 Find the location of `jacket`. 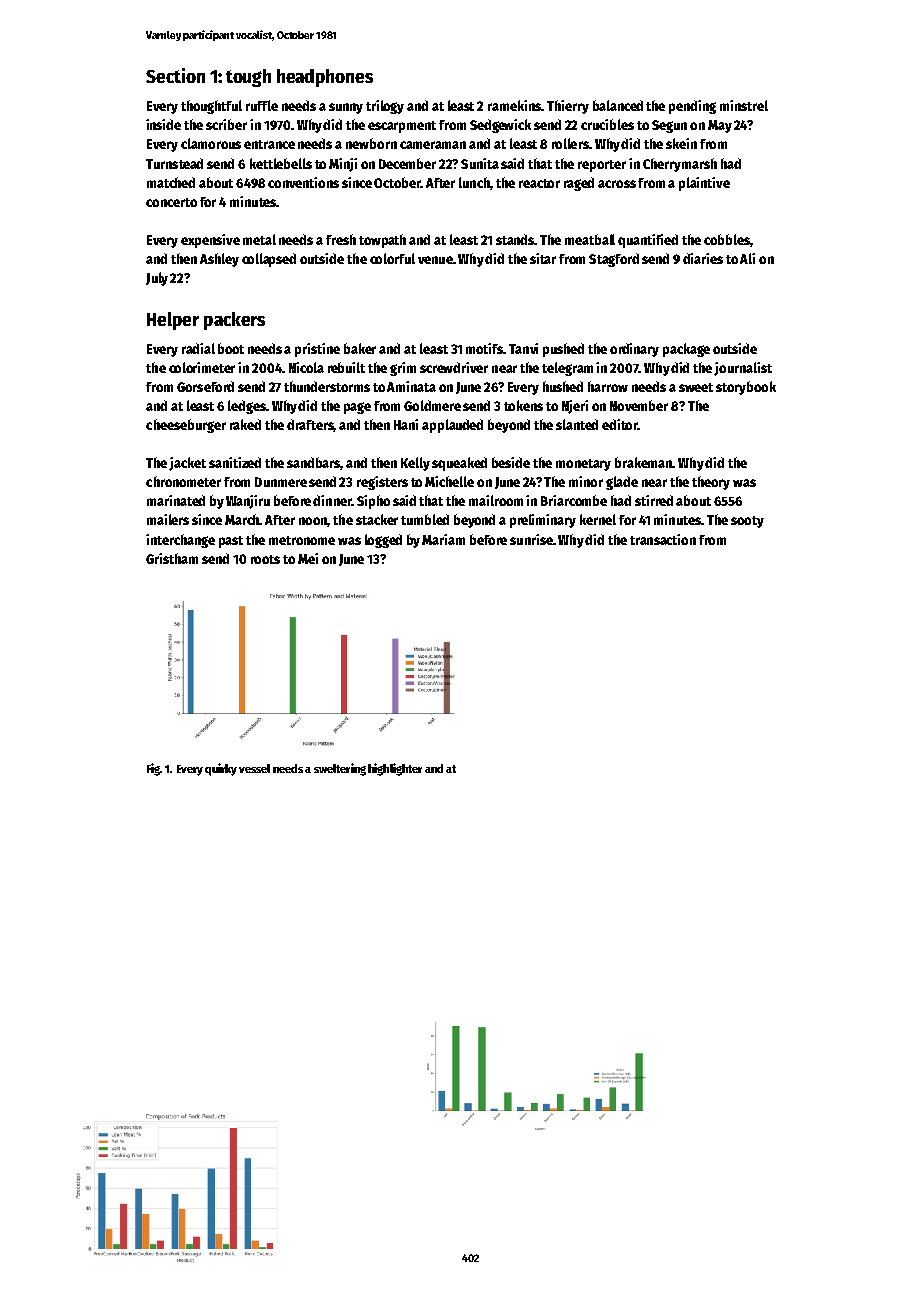

jacket is located at coordinates (187, 464).
